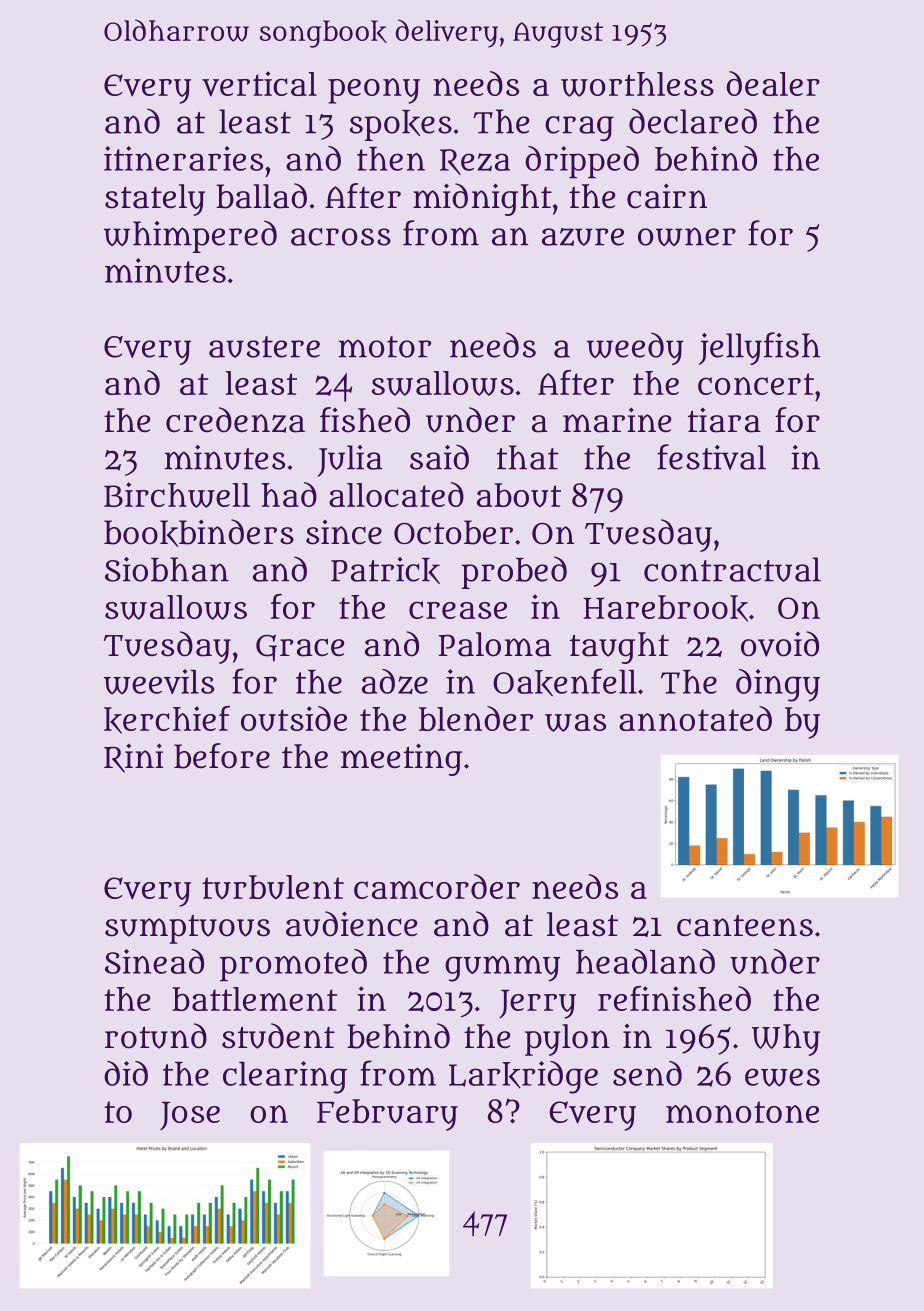 The width and height of the screenshot is (924, 1311). What do you see at coordinates (637, 84) in the screenshot?
I see `worthless` at bounding box center [637, 84].
